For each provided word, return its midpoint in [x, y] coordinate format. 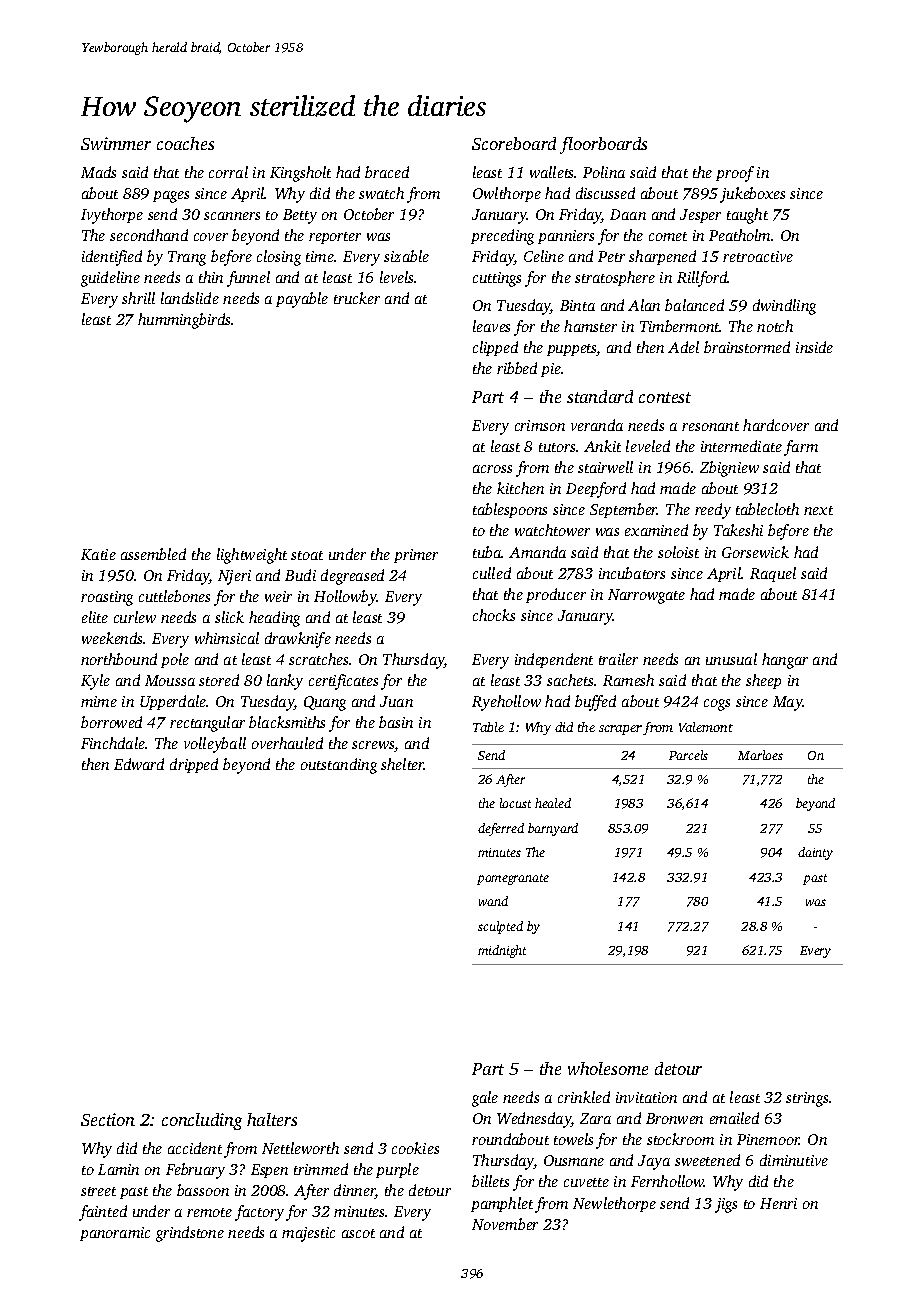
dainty [815, 853]
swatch [381, 193]
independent [554, 660]
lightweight [252, 556]
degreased [352, 577]
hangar [785, 661]
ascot [358, 1233]
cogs [717, 705]
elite [95, 617]
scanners [232, 216]
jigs [726, 1205]
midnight [502, 951]
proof [735, 174]
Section [108, 1119]
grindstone [190, 1234]
